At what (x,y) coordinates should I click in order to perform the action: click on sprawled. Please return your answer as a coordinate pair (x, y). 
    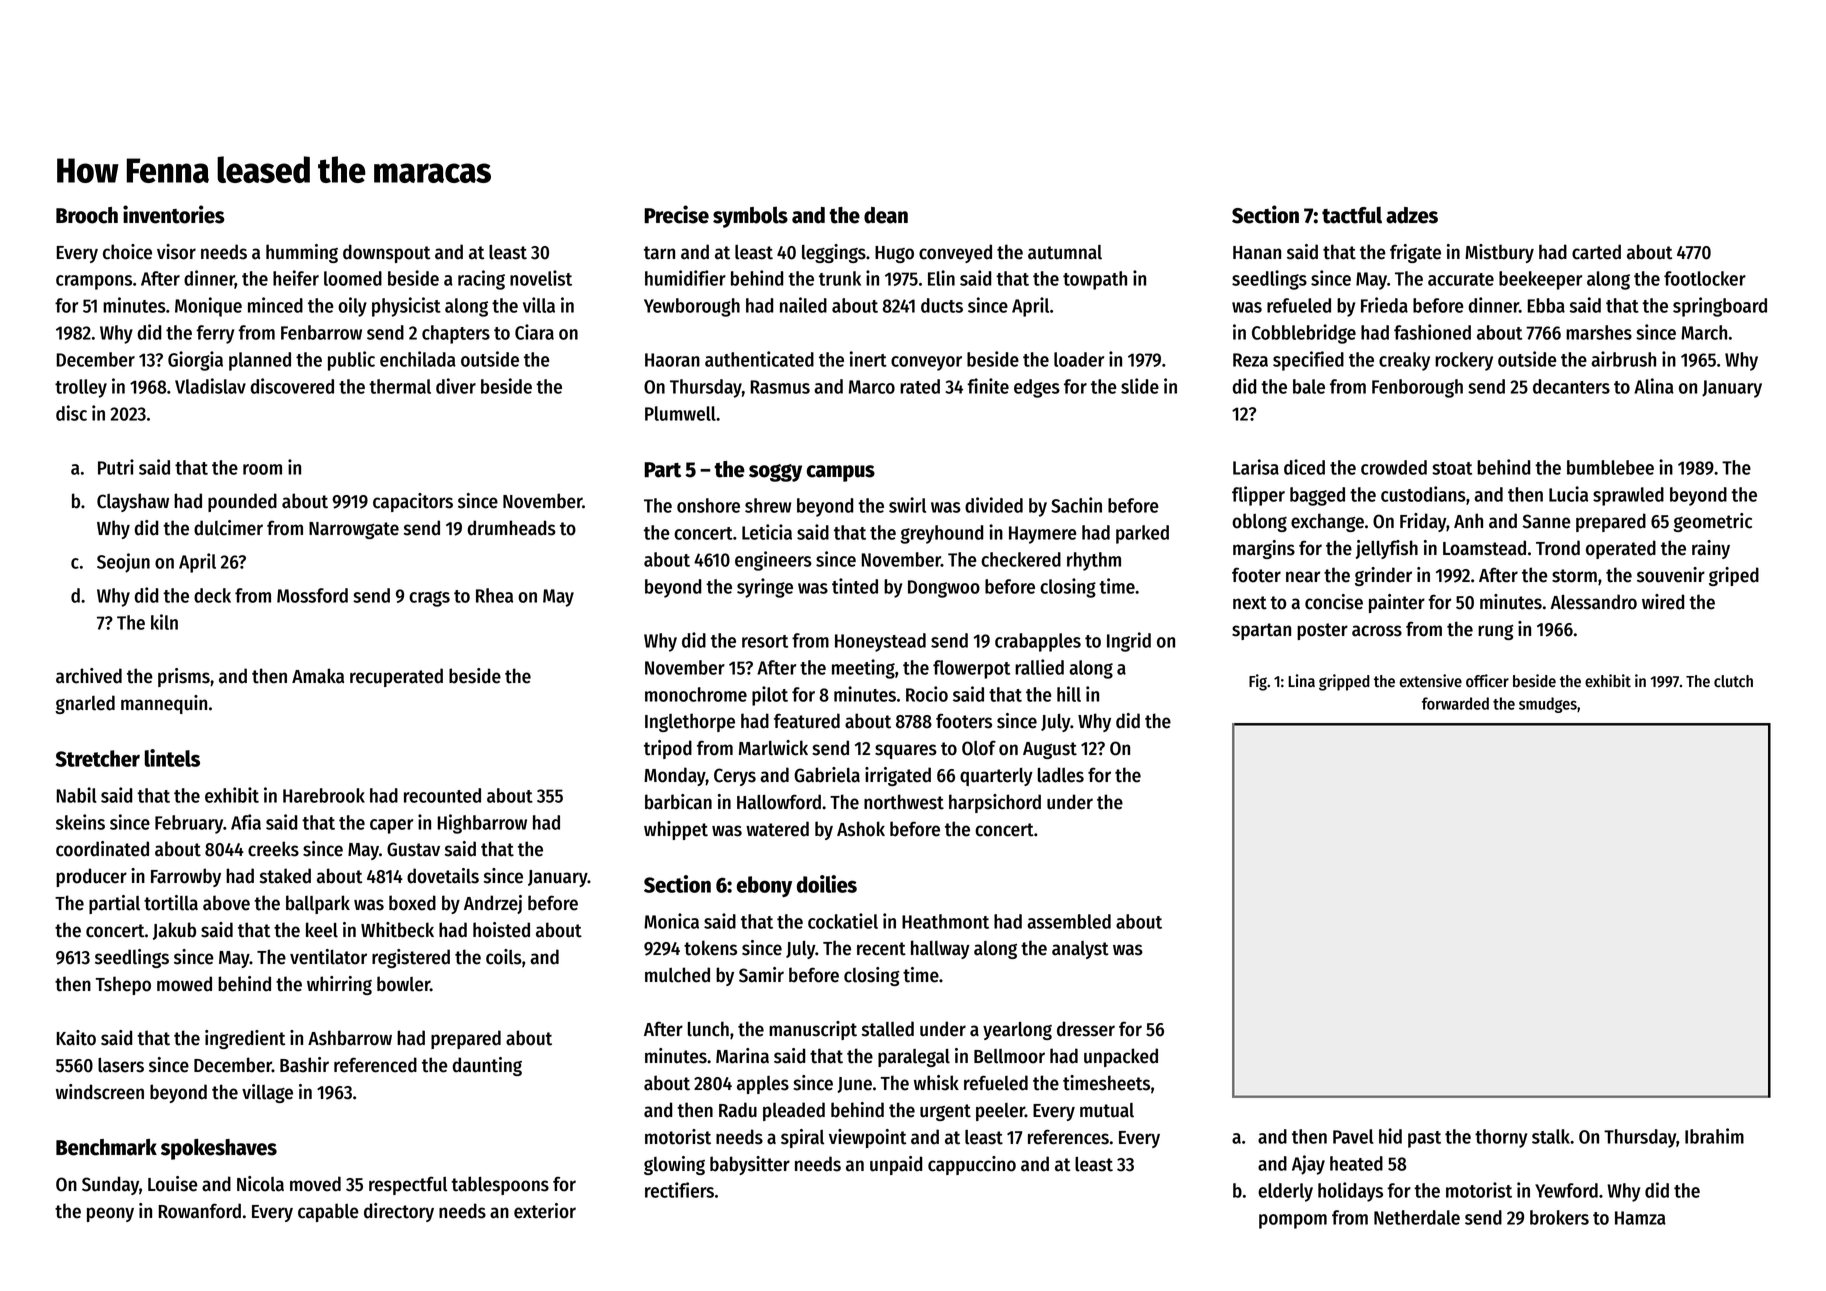
    Looking at the image, I should click on (1628, 496).
